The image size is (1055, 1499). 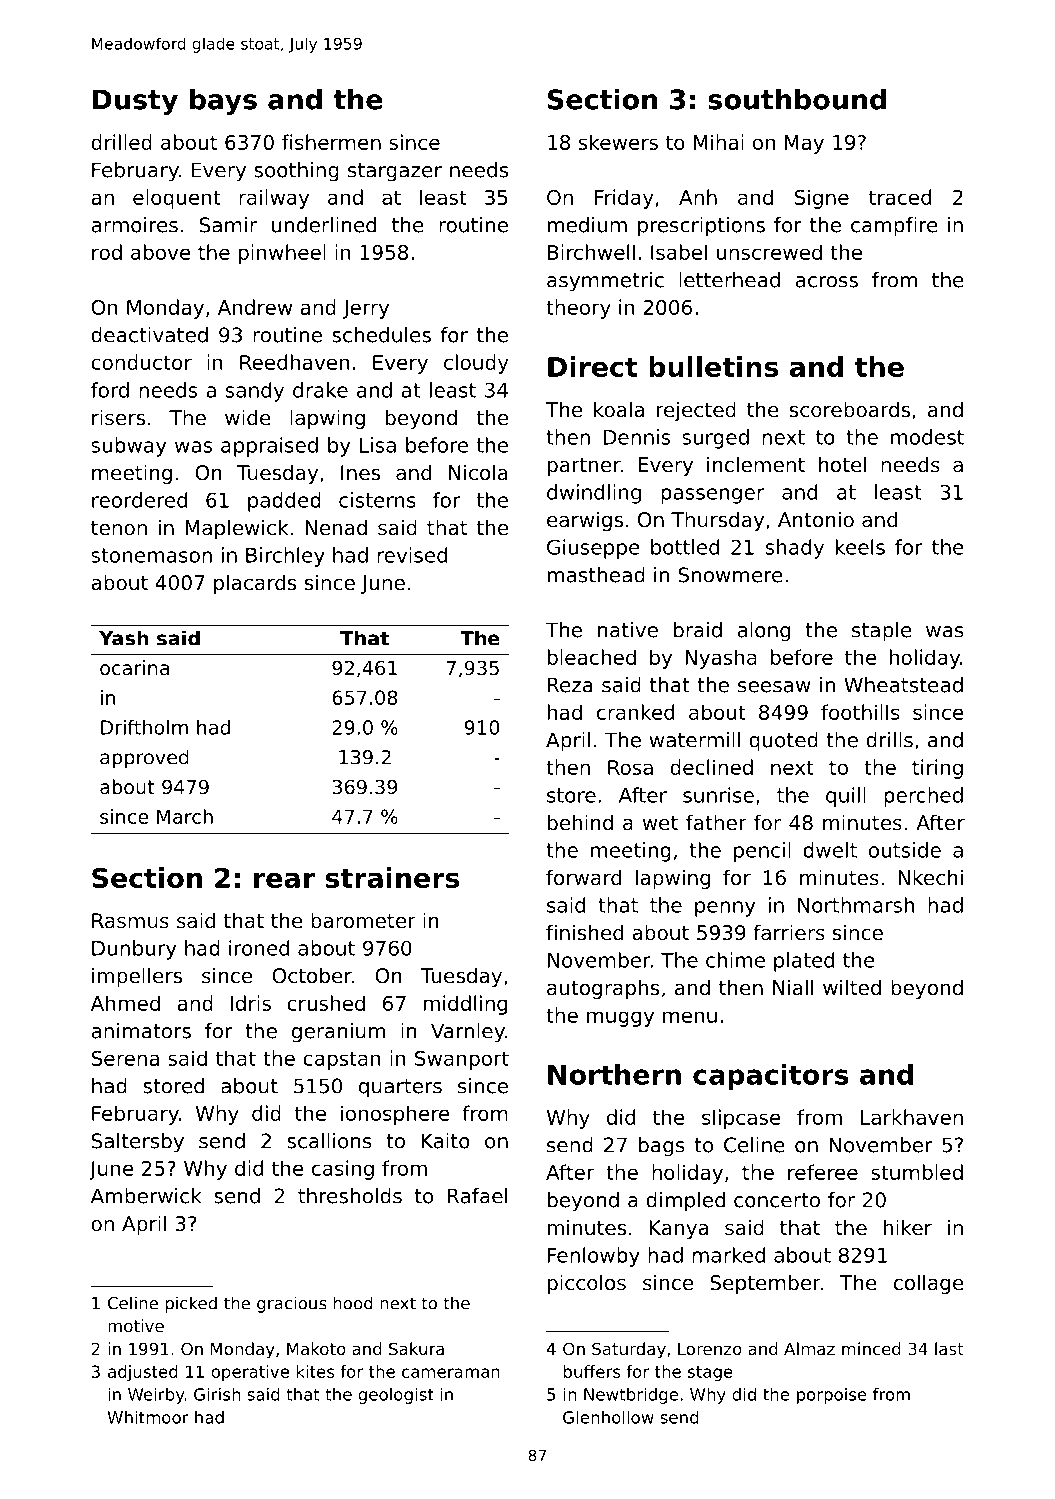 I want to click on drake, so click(x=320, y=390).
